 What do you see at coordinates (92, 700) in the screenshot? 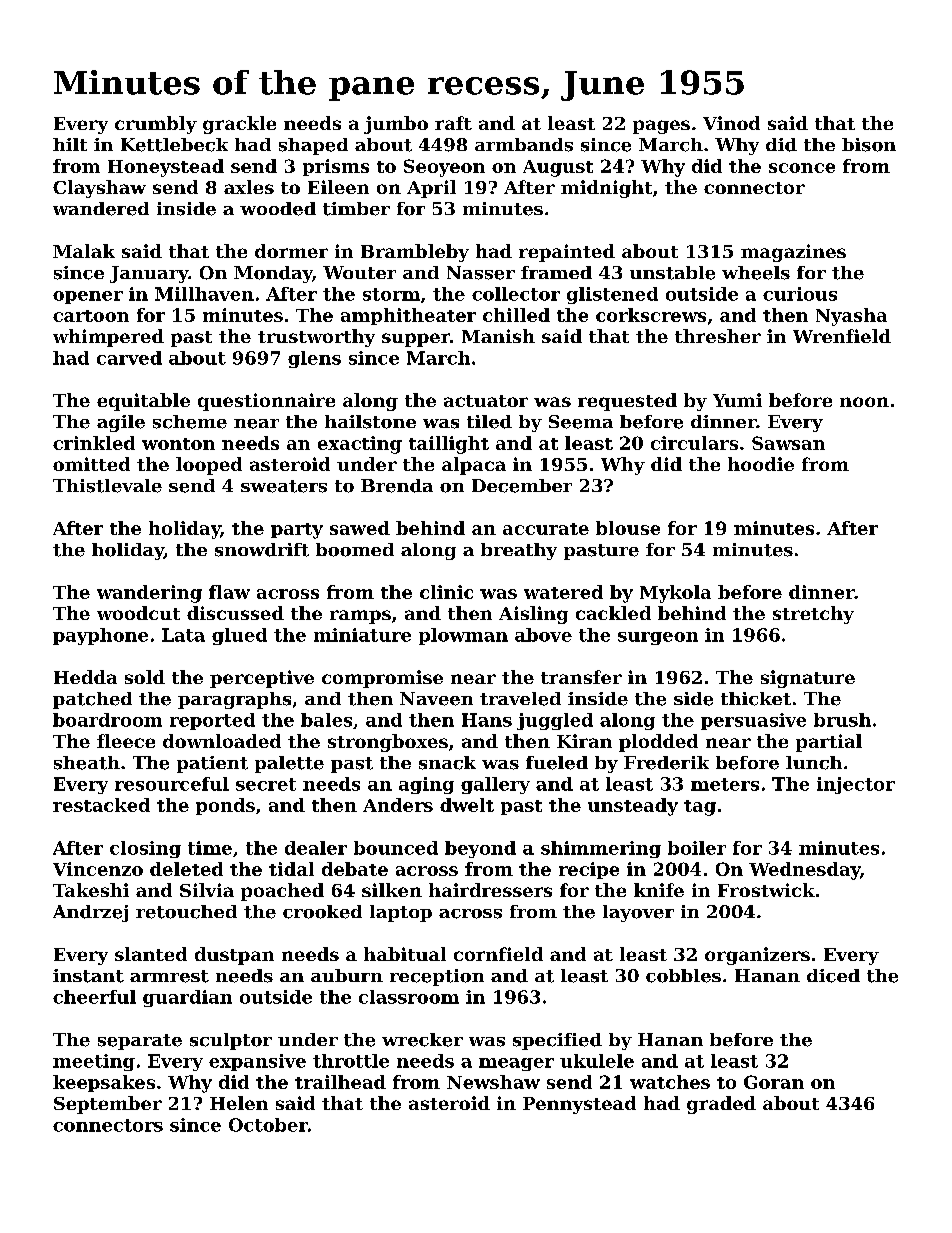
I see `patched` at bounding box center [92, 700].
